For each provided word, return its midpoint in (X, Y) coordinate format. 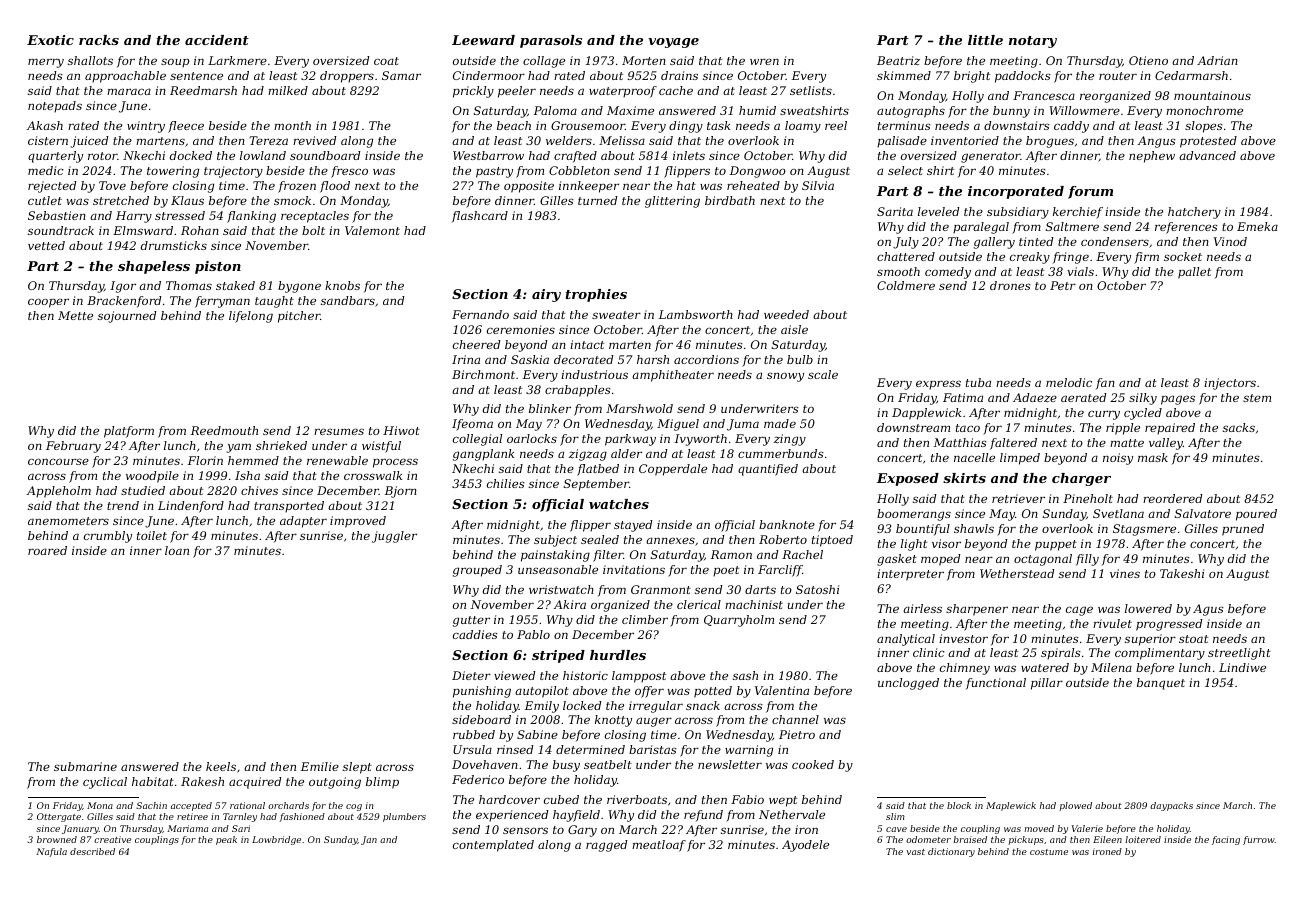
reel (836, 125)
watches (619, 504)
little (985, 40)
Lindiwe (1242, 667)
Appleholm (59, 492)
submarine (85, 766)
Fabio (747, 799)
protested (1208, 142)
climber (645, 619)
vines (1125, 573)
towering (173, 172)
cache (676, 90)
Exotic (50, 40)
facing (1226, 840)
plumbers (404, 817)
